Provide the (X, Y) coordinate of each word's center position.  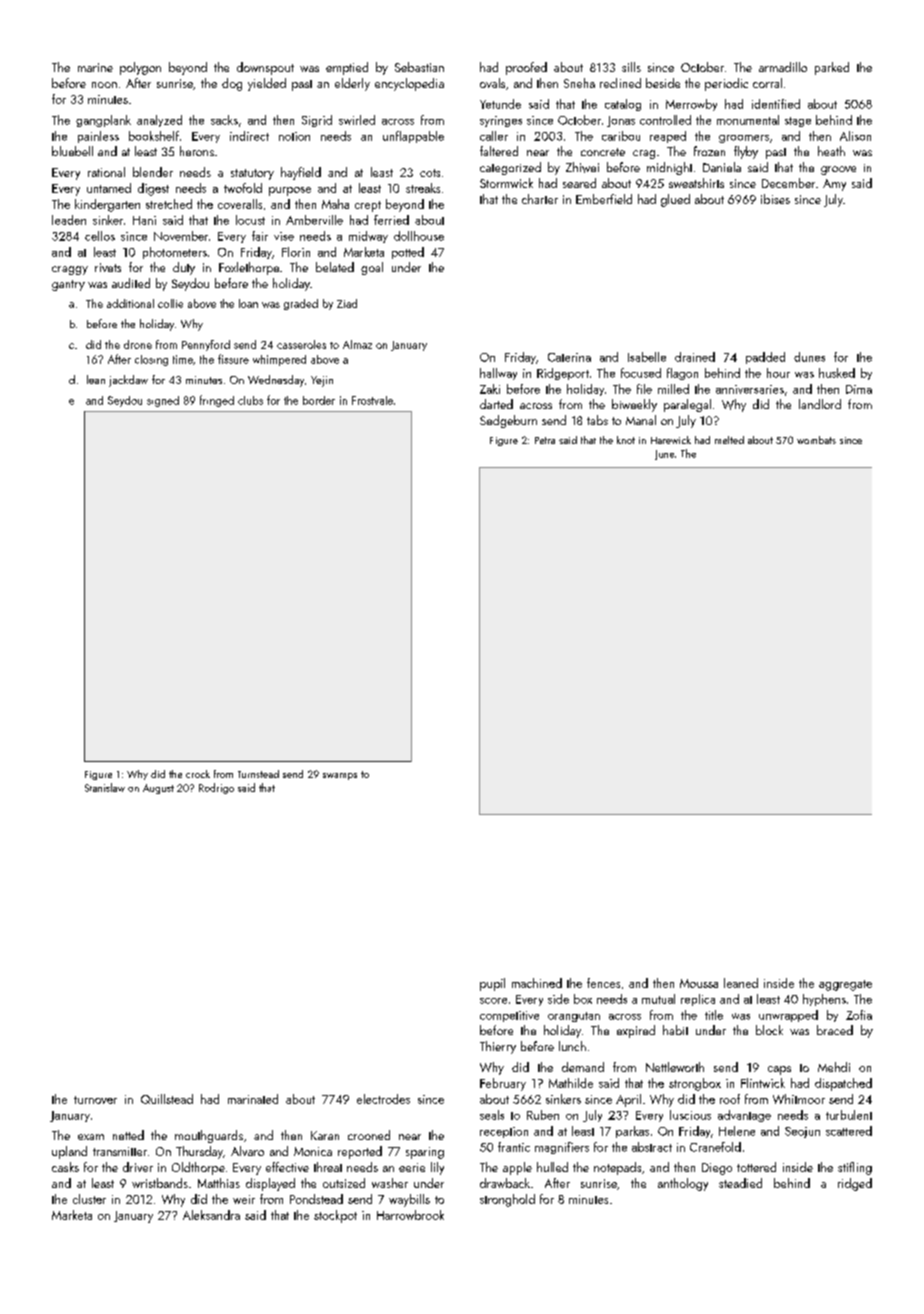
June (664, 455)
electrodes (383, 1099)
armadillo (783, 67)
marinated (253, 1099)
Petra (545, 440)
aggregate (845, 985)
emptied (347, 68)
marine (95, 67)
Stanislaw (105, 787)
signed (163, 401)
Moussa (699, 983)
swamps (340, 776)
